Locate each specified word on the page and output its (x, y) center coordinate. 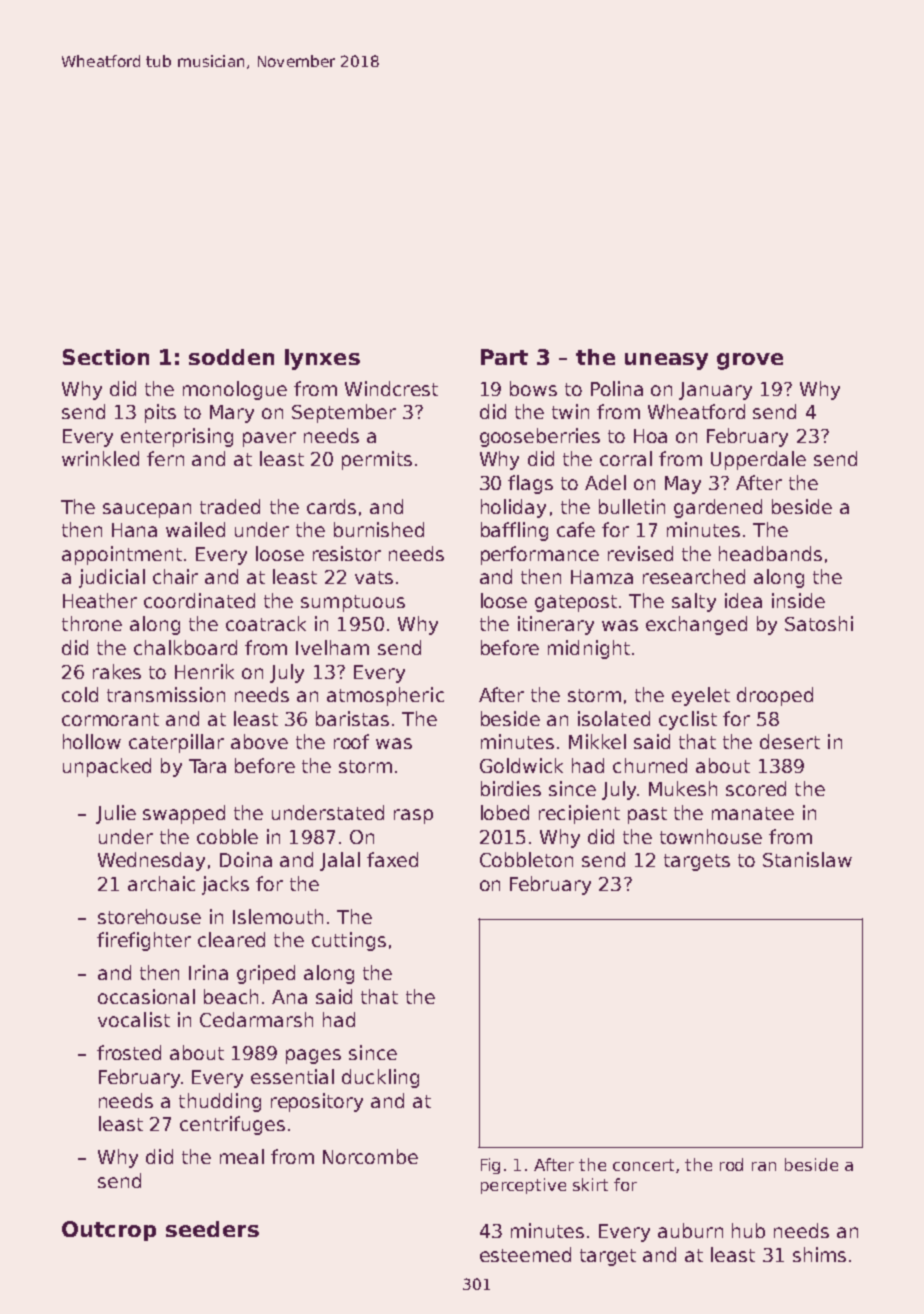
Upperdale (758, 460)
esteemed (525, 1254)
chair (175, 576)
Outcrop (109, 1231)
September (344, 413)
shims (819, 1254)
